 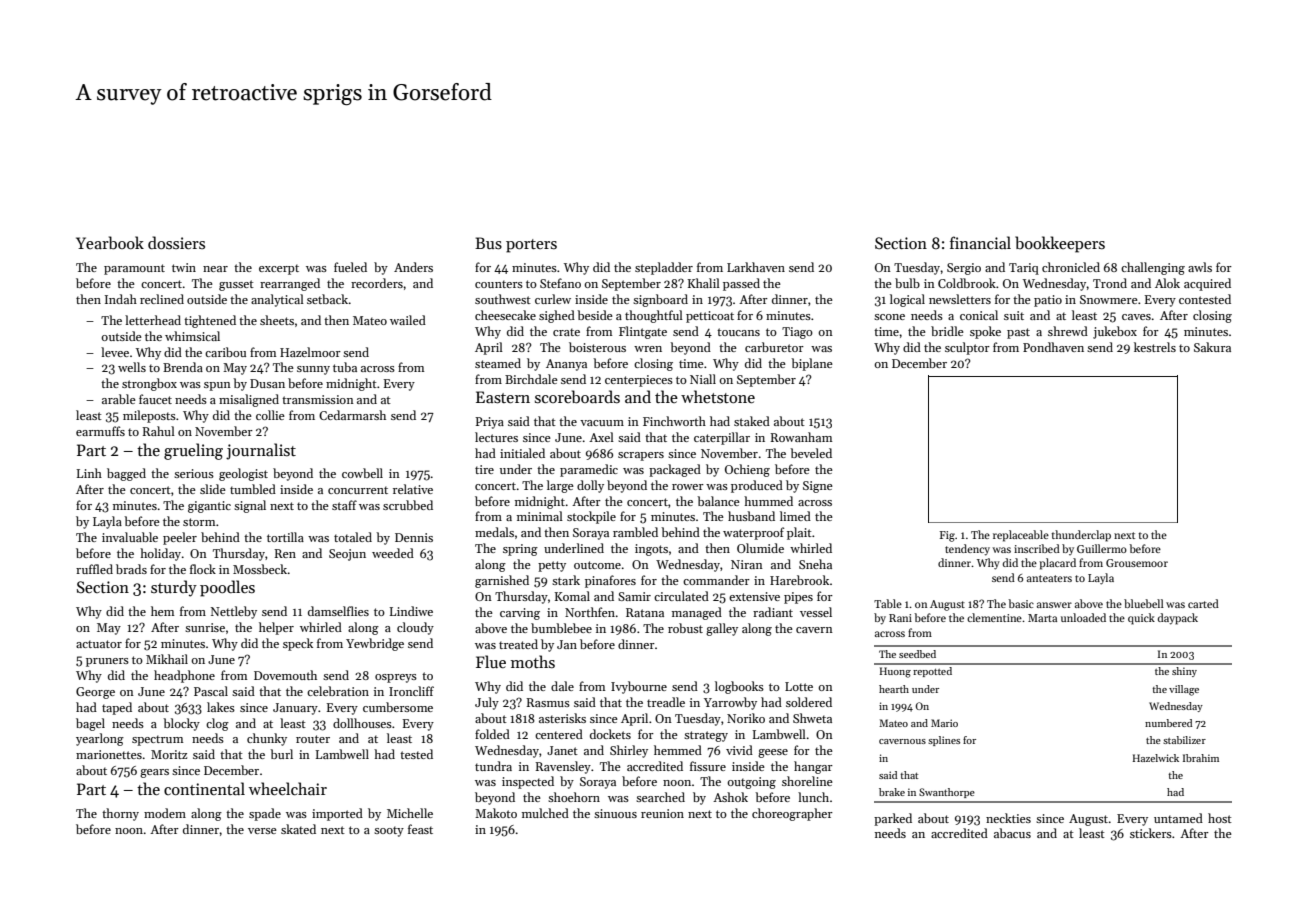 I want to click on grueling, so click(x=193, y=451).
